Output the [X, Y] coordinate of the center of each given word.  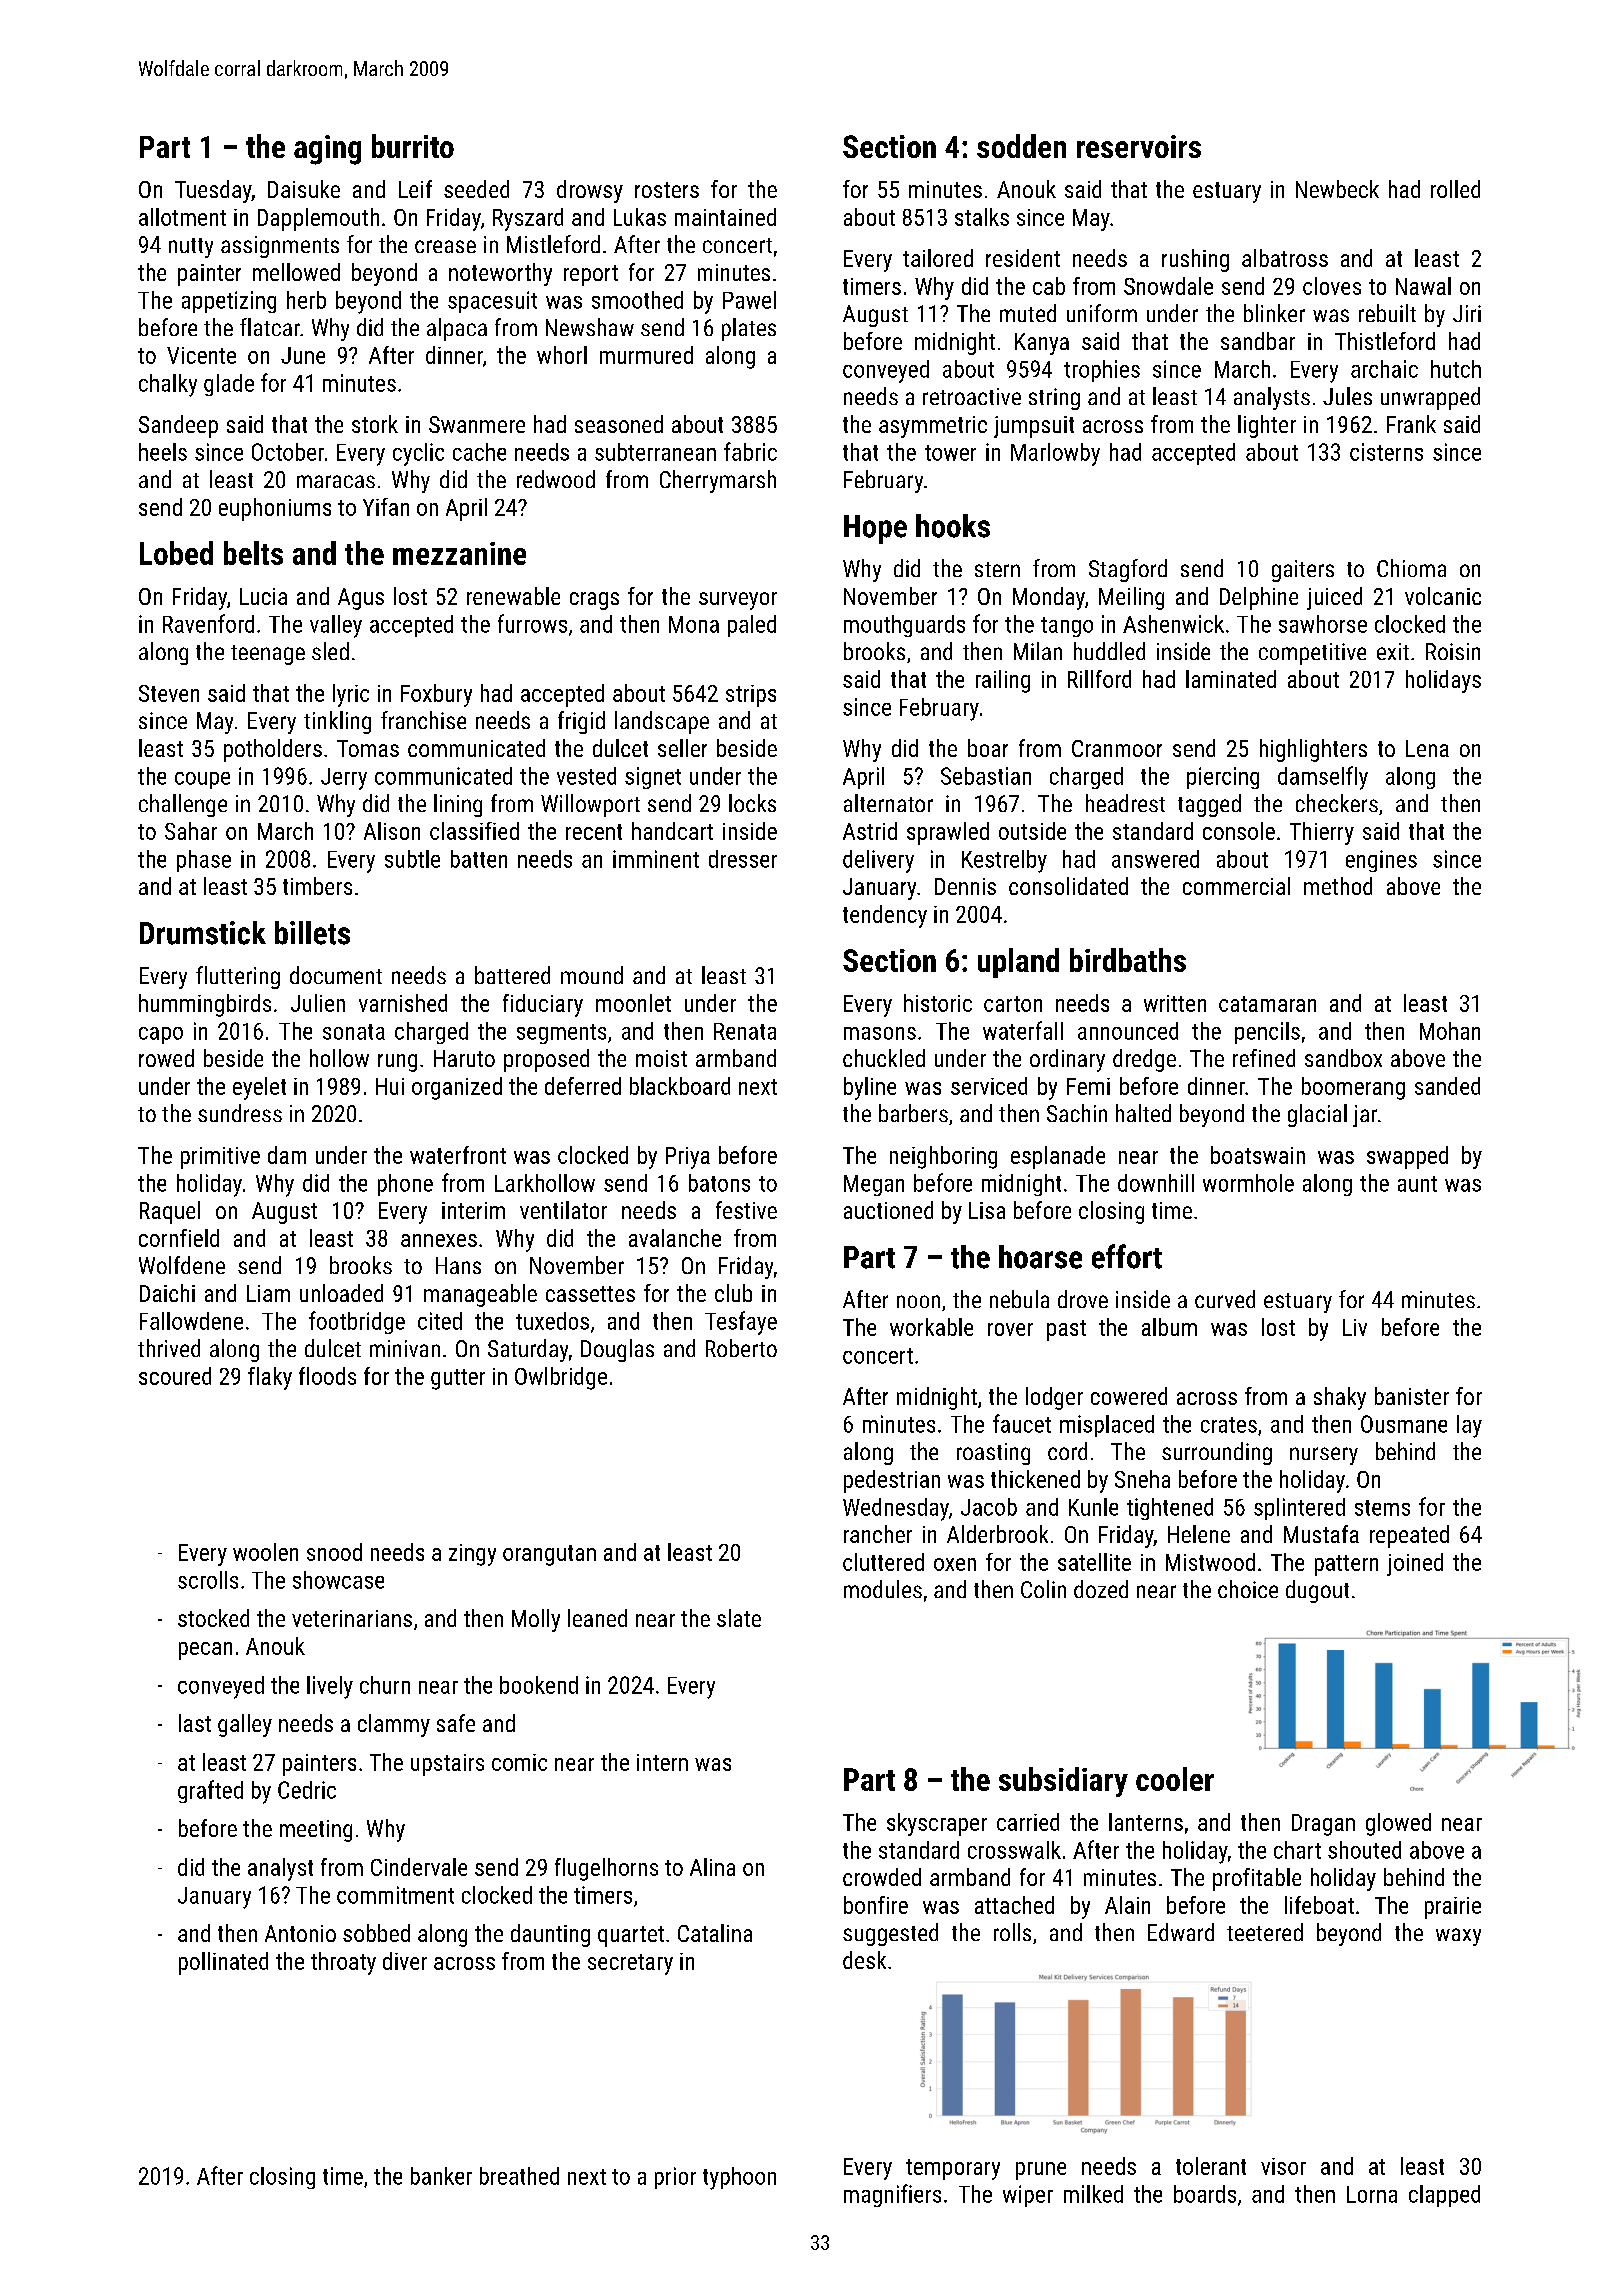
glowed [1398, 1824]
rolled [1455, 189]
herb [306, 300]
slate [739, 1618]
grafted [210, 1791]
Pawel [749, 300]
